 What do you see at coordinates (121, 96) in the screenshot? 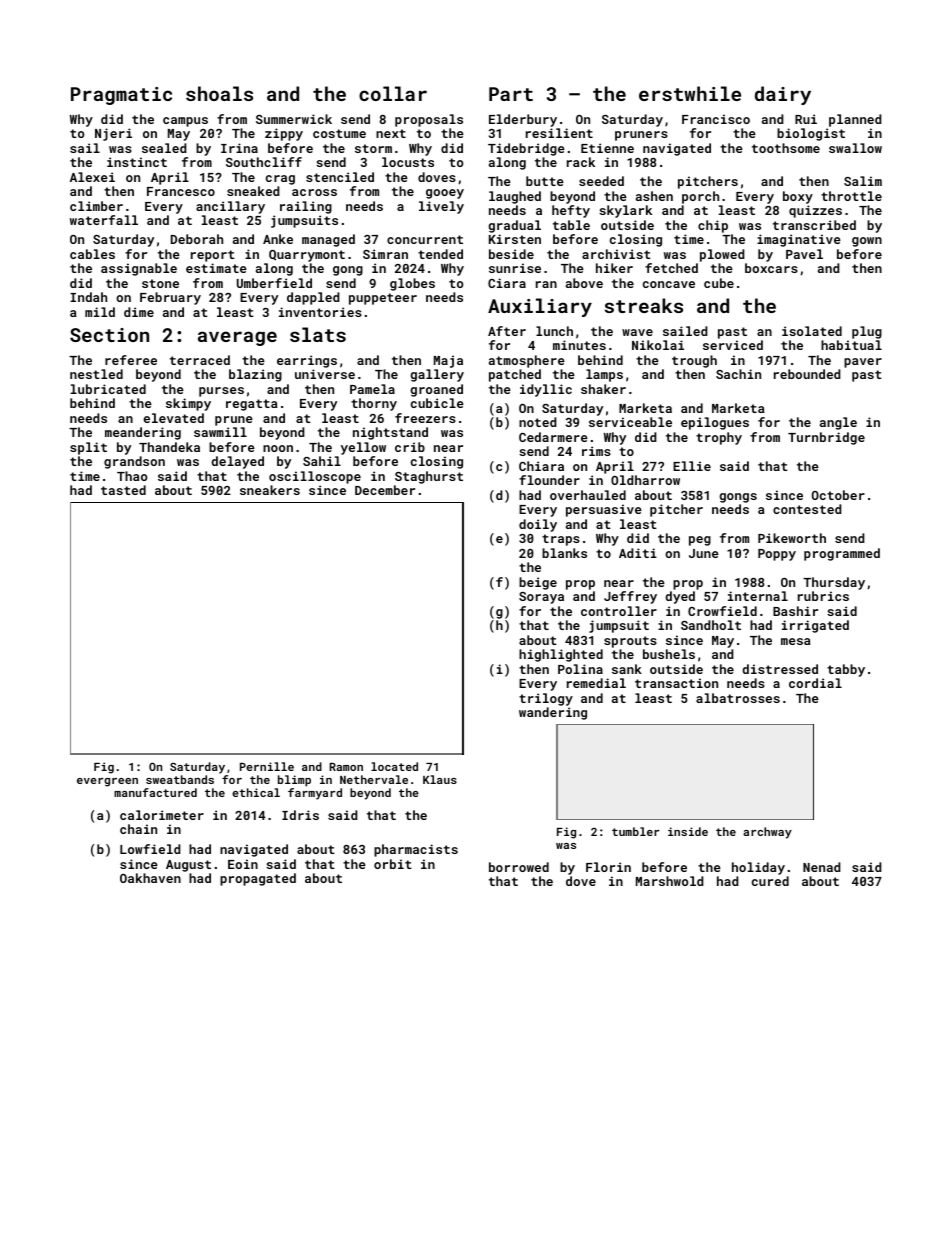
I see `Pragmatic` at bounding box center [121, 96].
